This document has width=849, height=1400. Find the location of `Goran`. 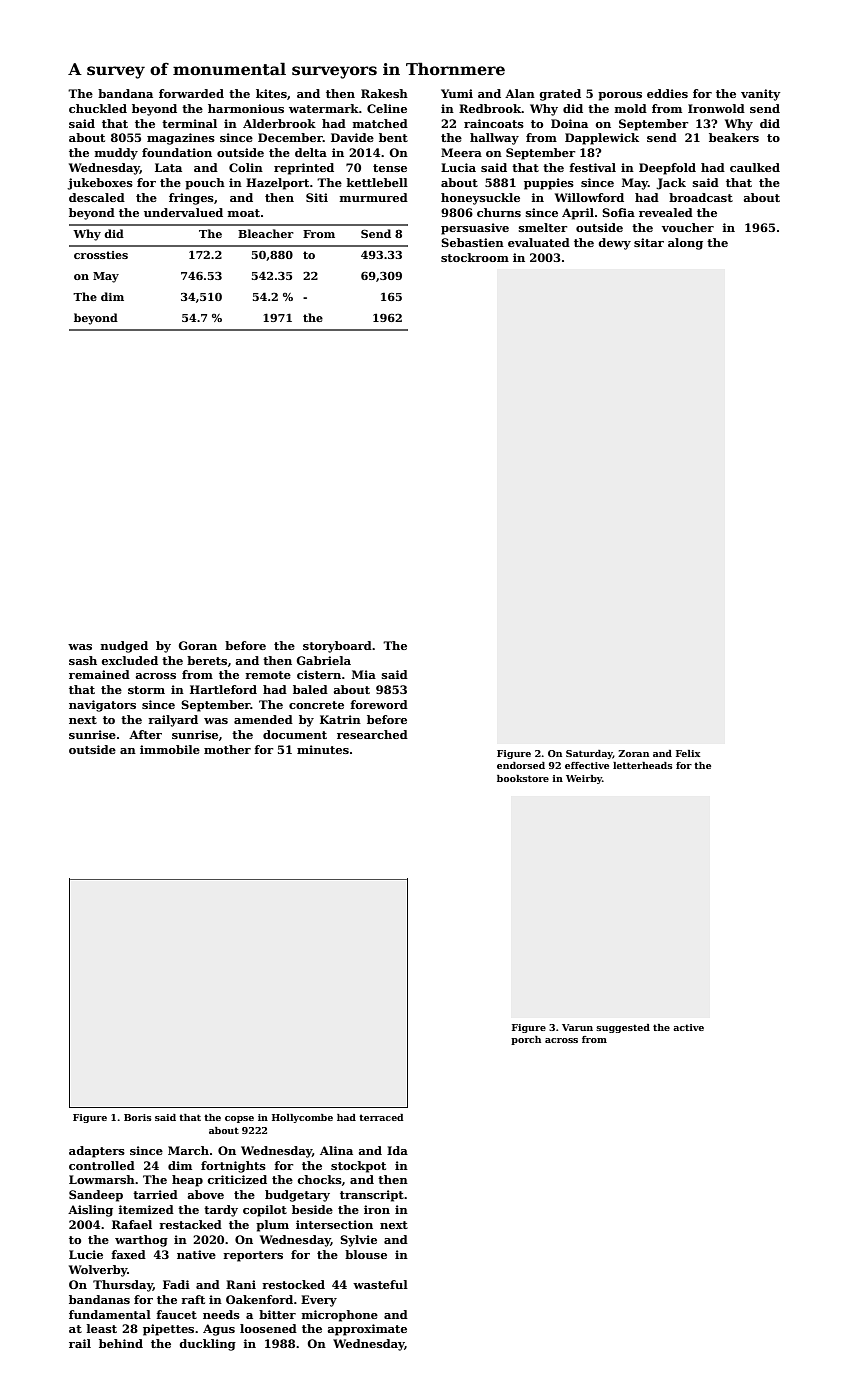

Goran is located at coordinates (197, 645).
